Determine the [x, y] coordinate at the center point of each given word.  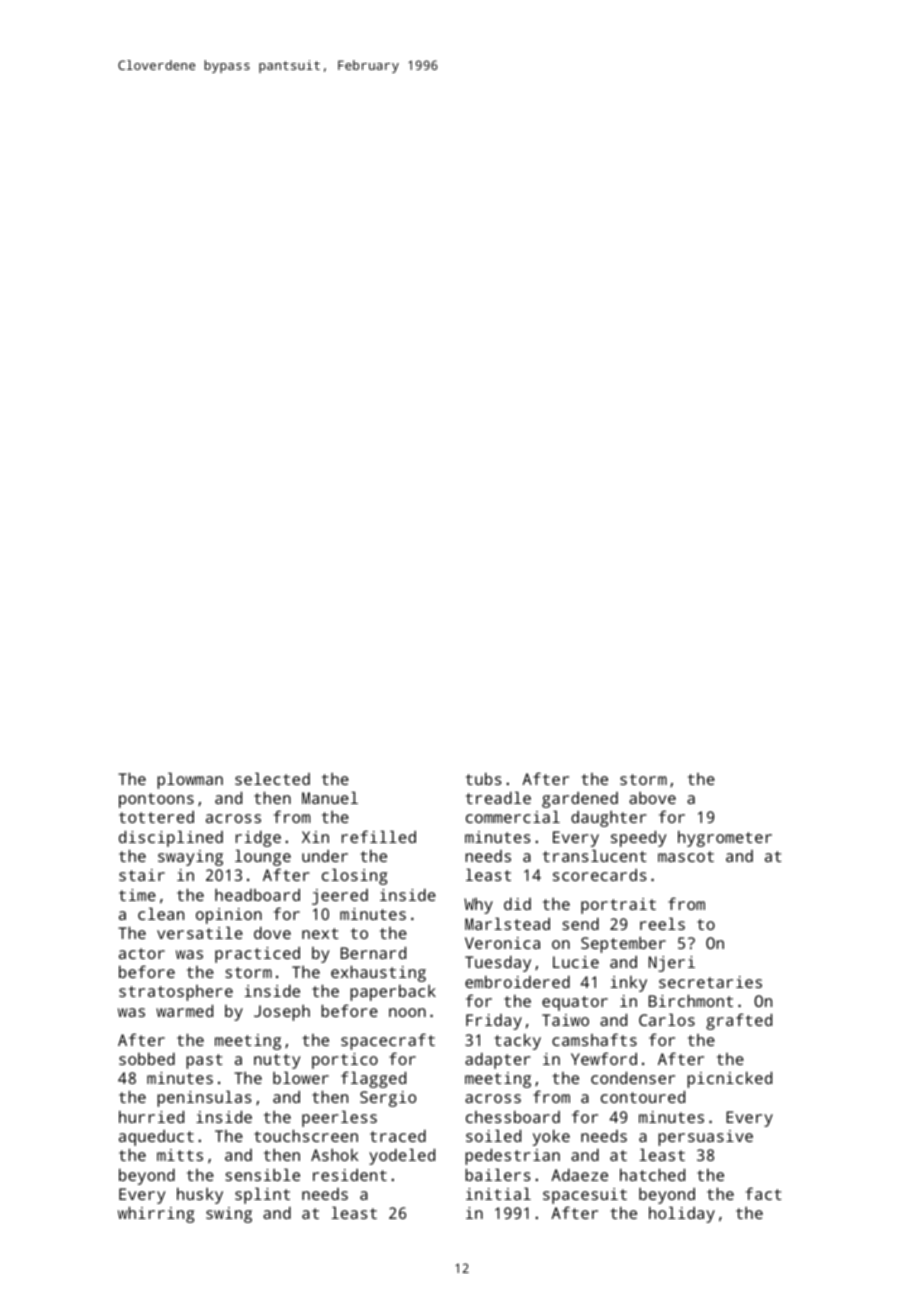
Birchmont [691, 1001]
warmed [184, 1011]
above [652, 798]
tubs [484, 779]
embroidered [517, 982]
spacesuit [585, 1196]
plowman [190, 781]
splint [262, 1196]
